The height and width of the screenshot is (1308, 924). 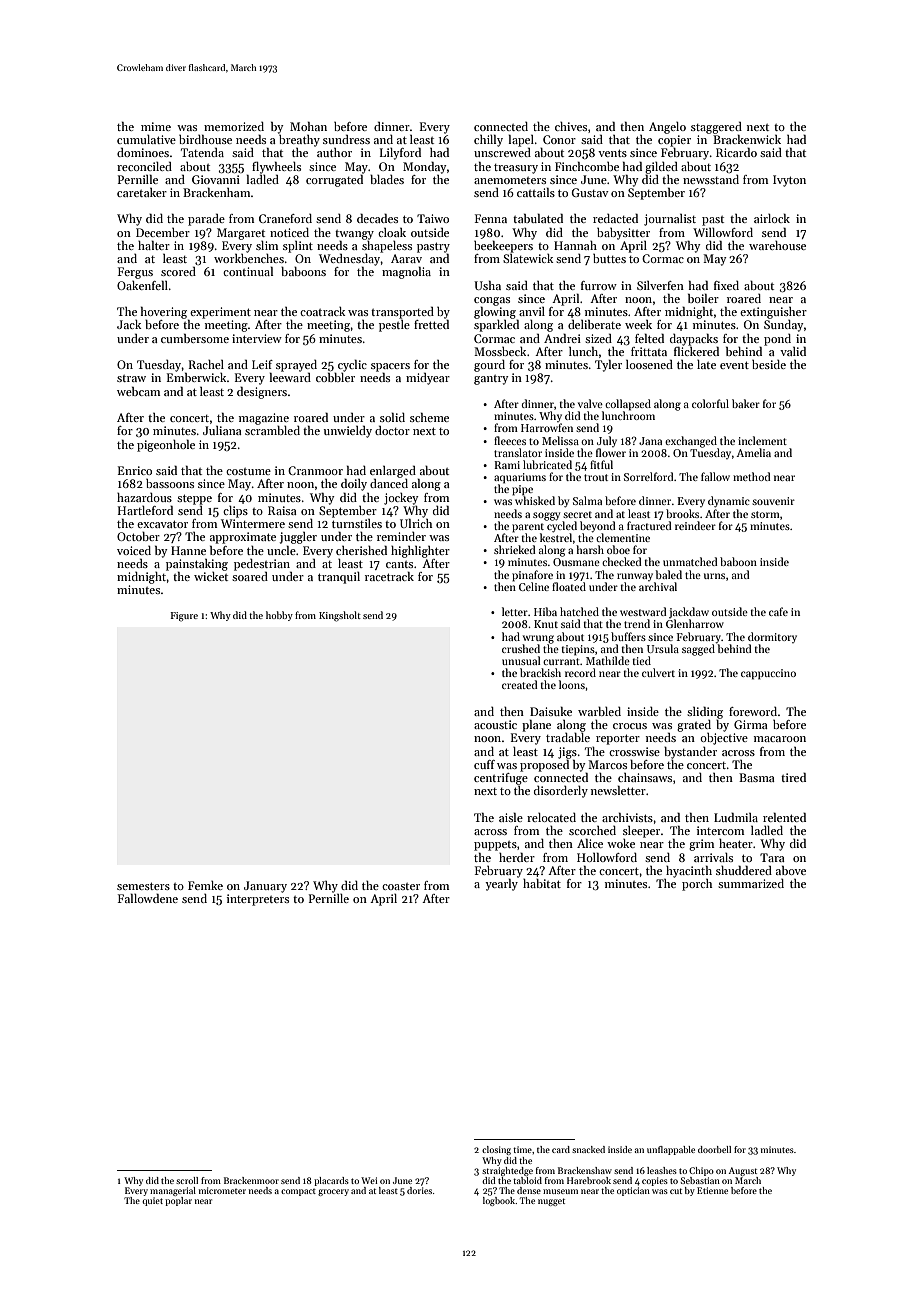 What do you see at coordinates (234, 126) in the screenshot?
I see `memorized` at bounding box center [234, 126].
